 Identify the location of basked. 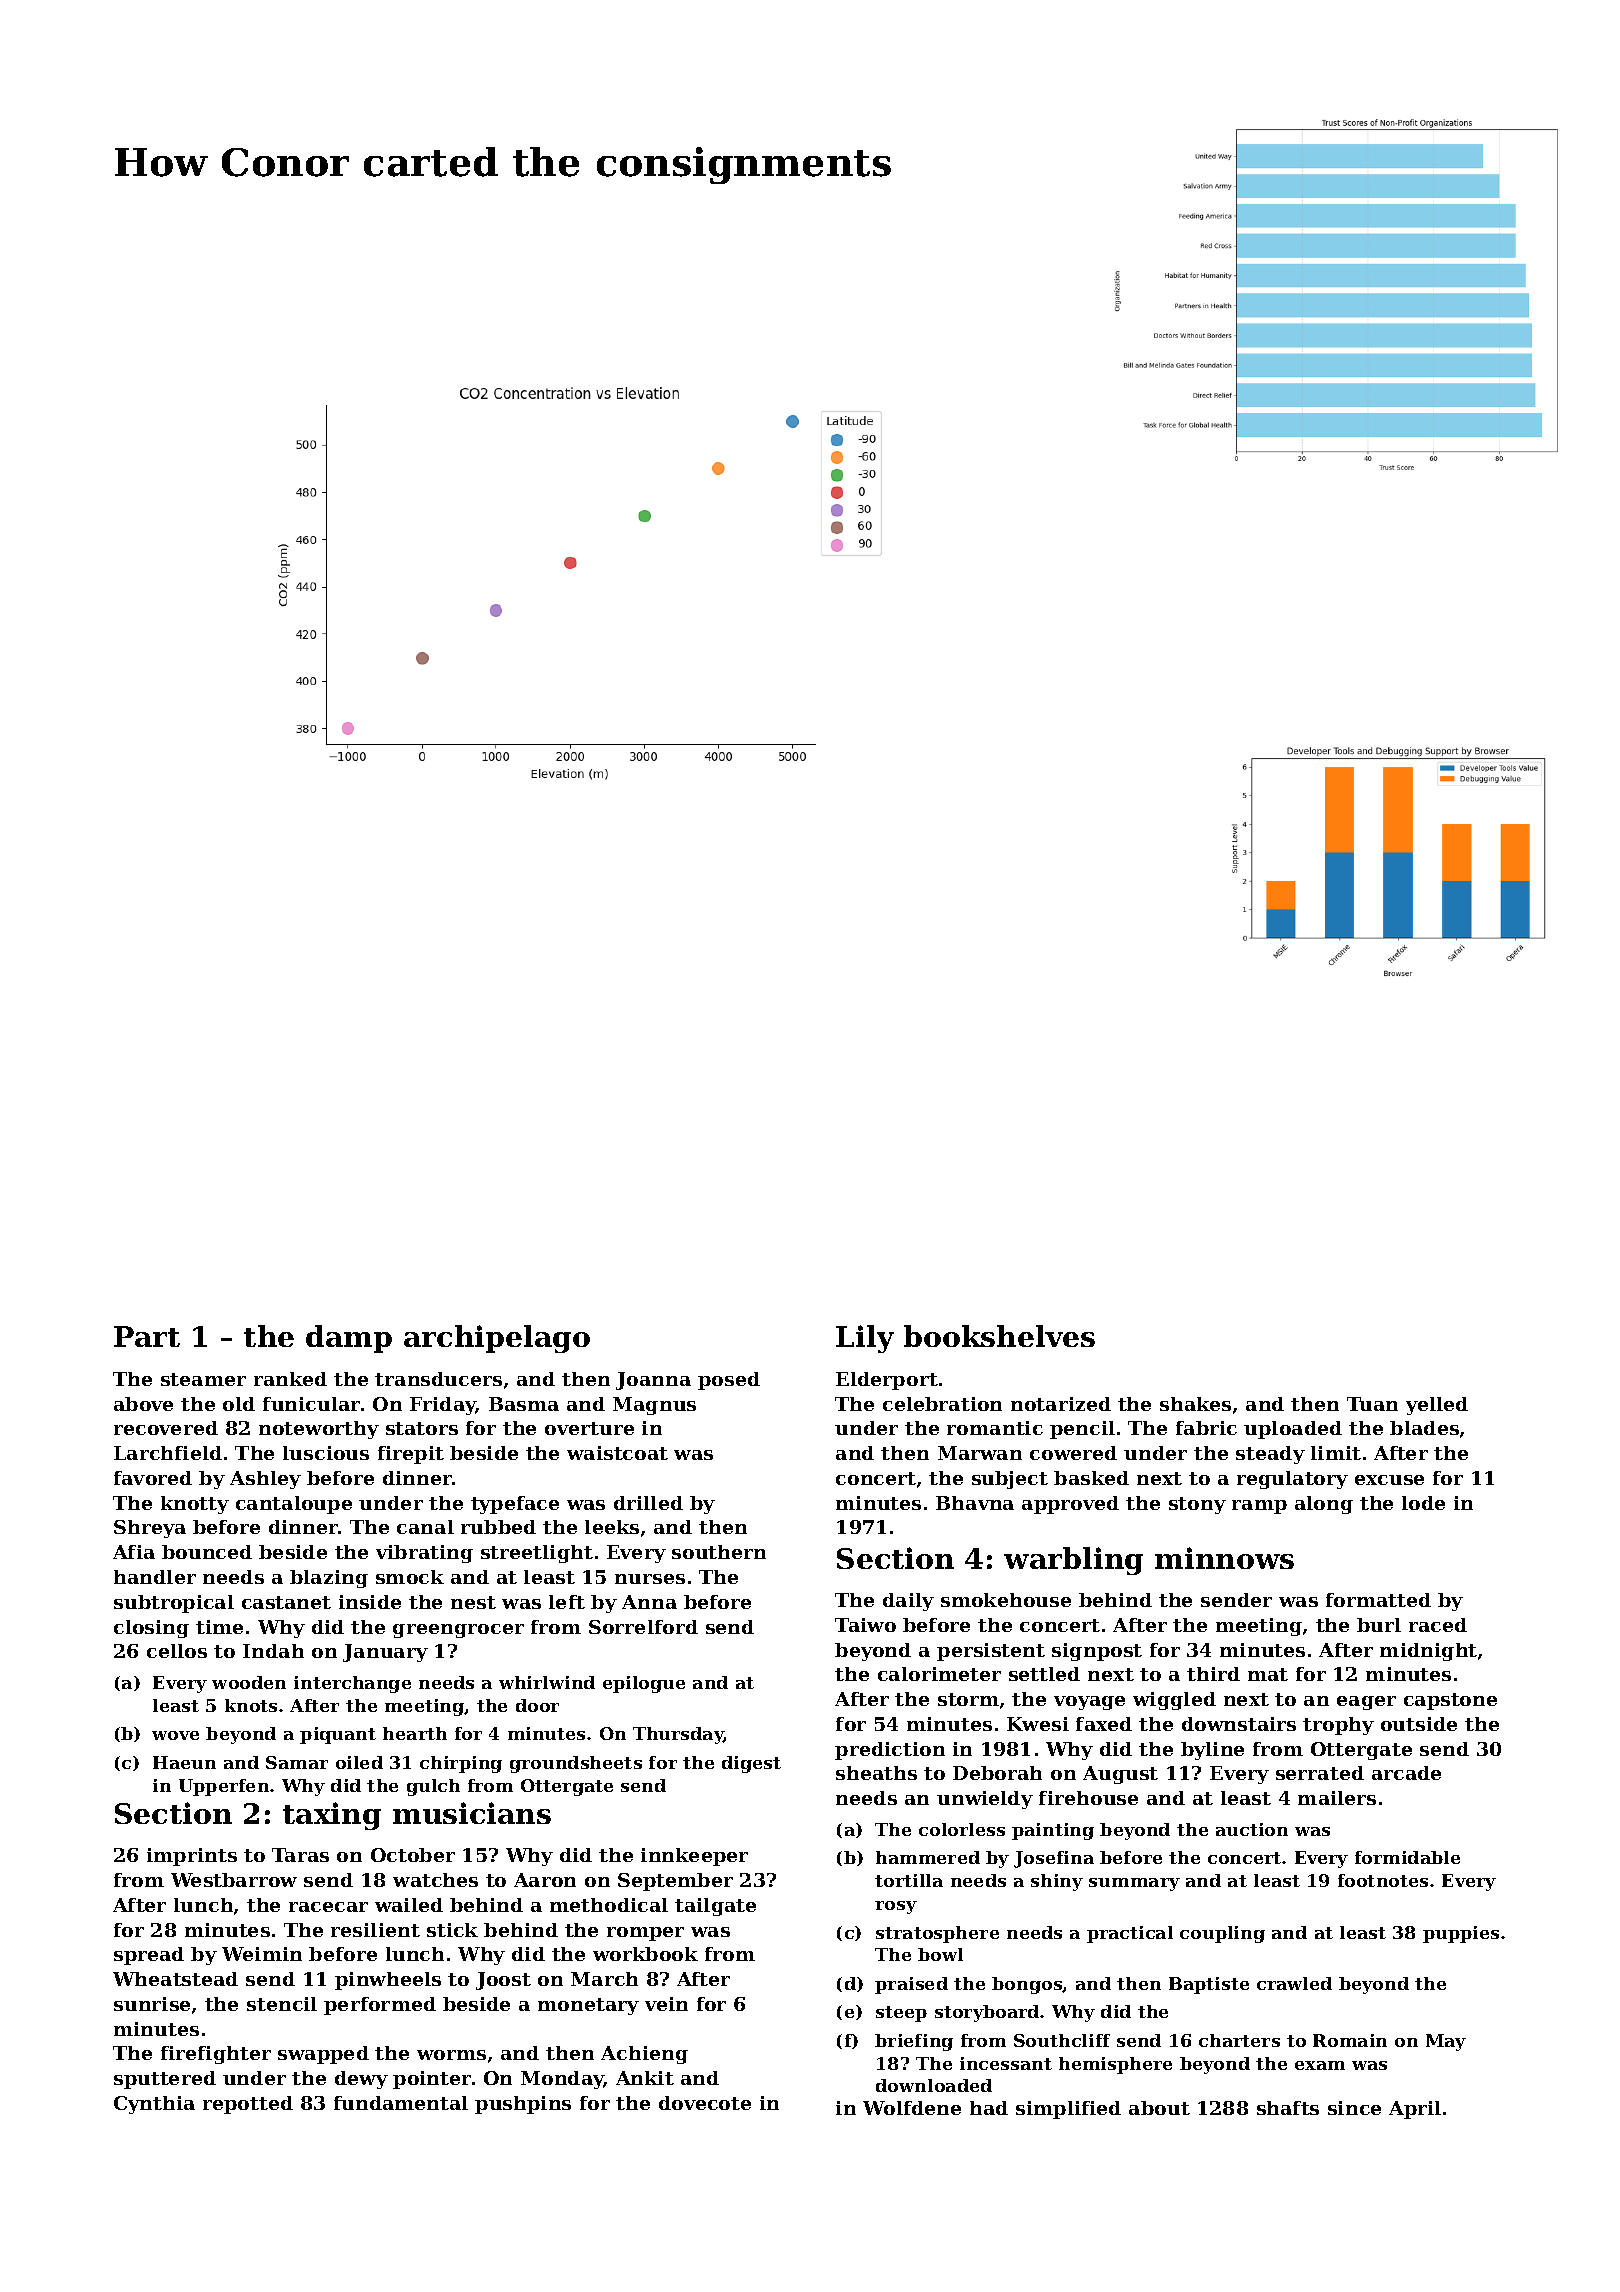
(1091, 1478).
